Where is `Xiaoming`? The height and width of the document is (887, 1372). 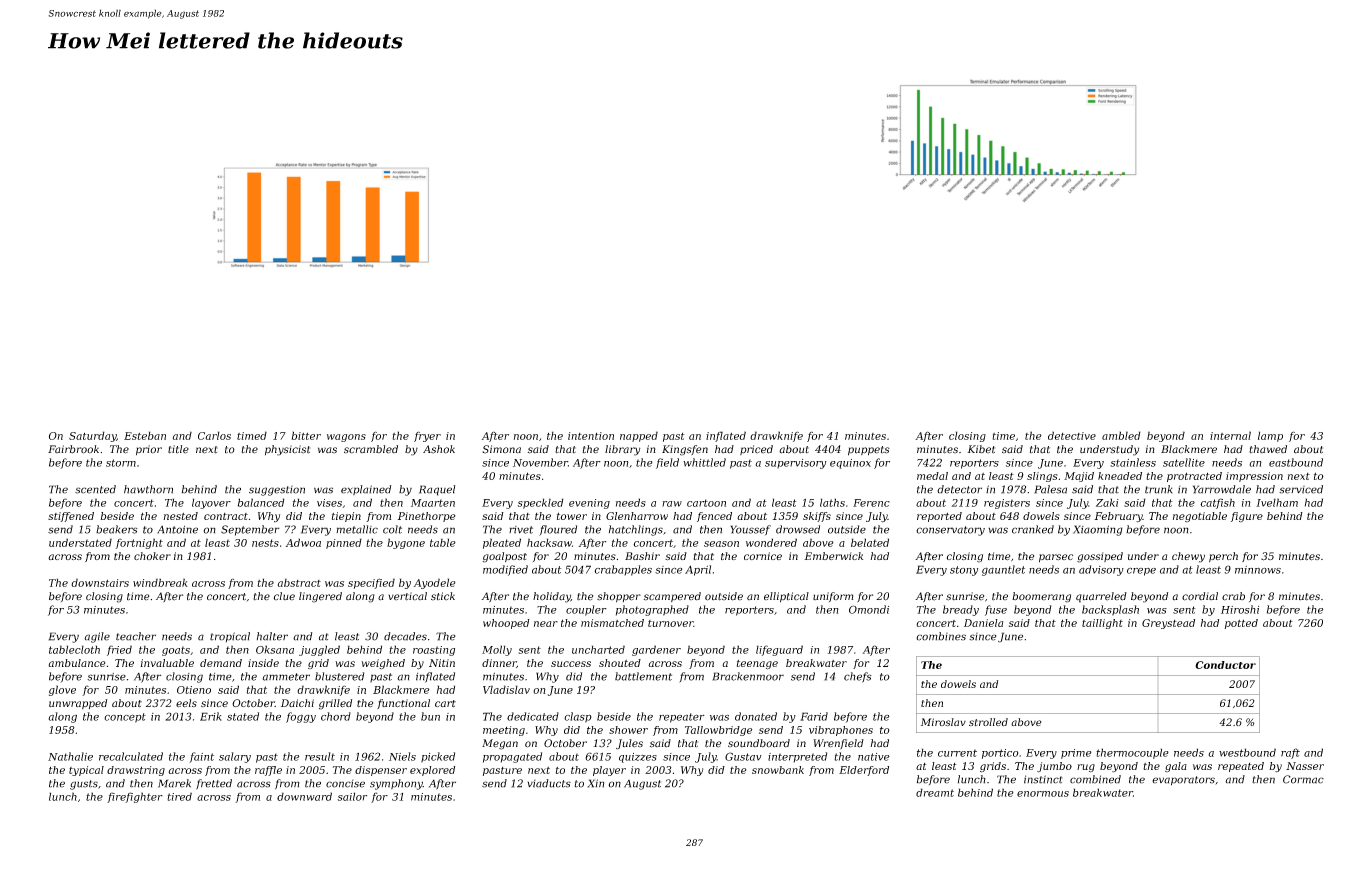
Xiaoming is located at coordinates (1098, 530).
